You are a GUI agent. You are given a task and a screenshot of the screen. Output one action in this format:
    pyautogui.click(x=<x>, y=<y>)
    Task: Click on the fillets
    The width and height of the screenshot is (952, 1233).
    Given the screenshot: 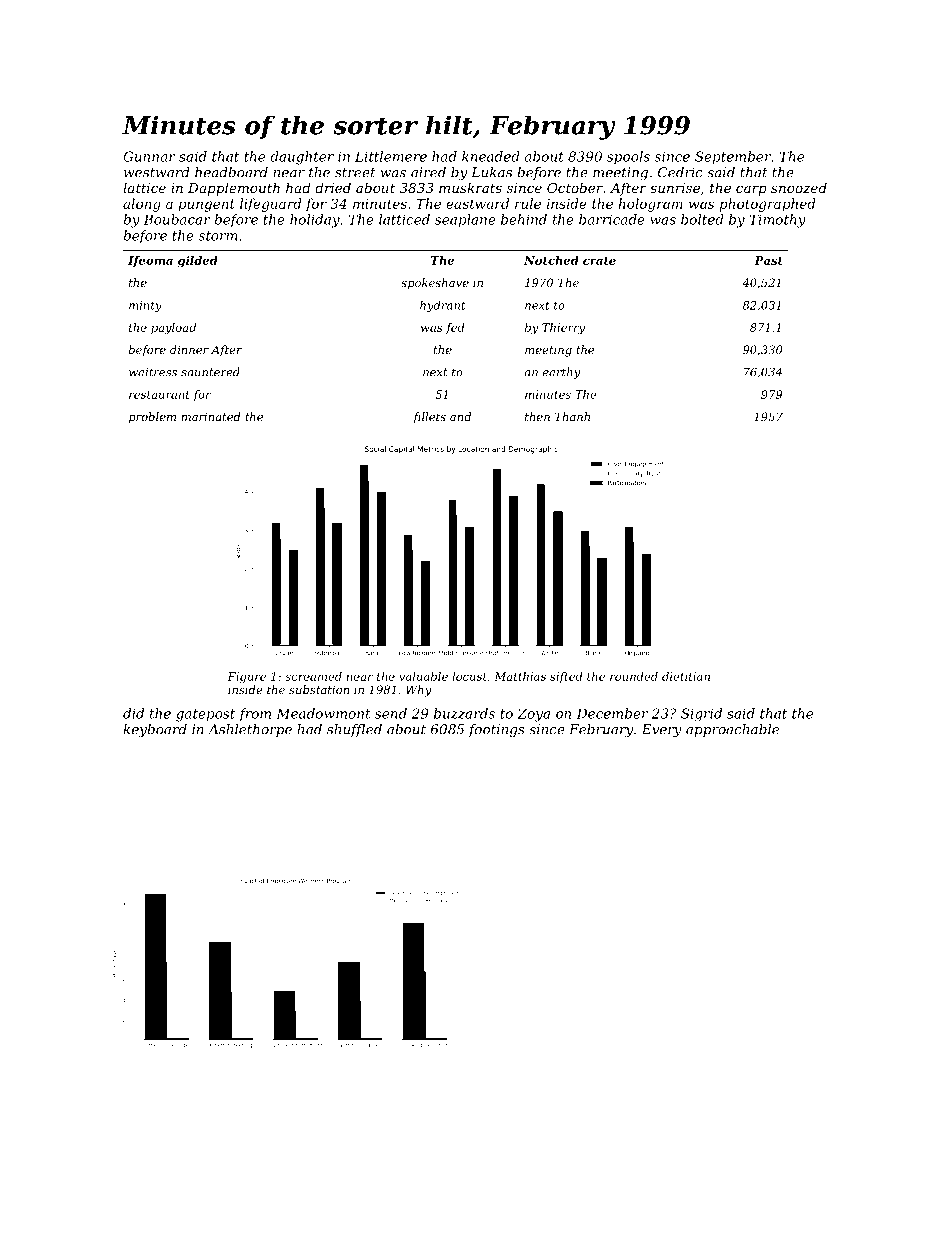 What is the action you would take?
    pyautogui.click(x=429, y=418)
